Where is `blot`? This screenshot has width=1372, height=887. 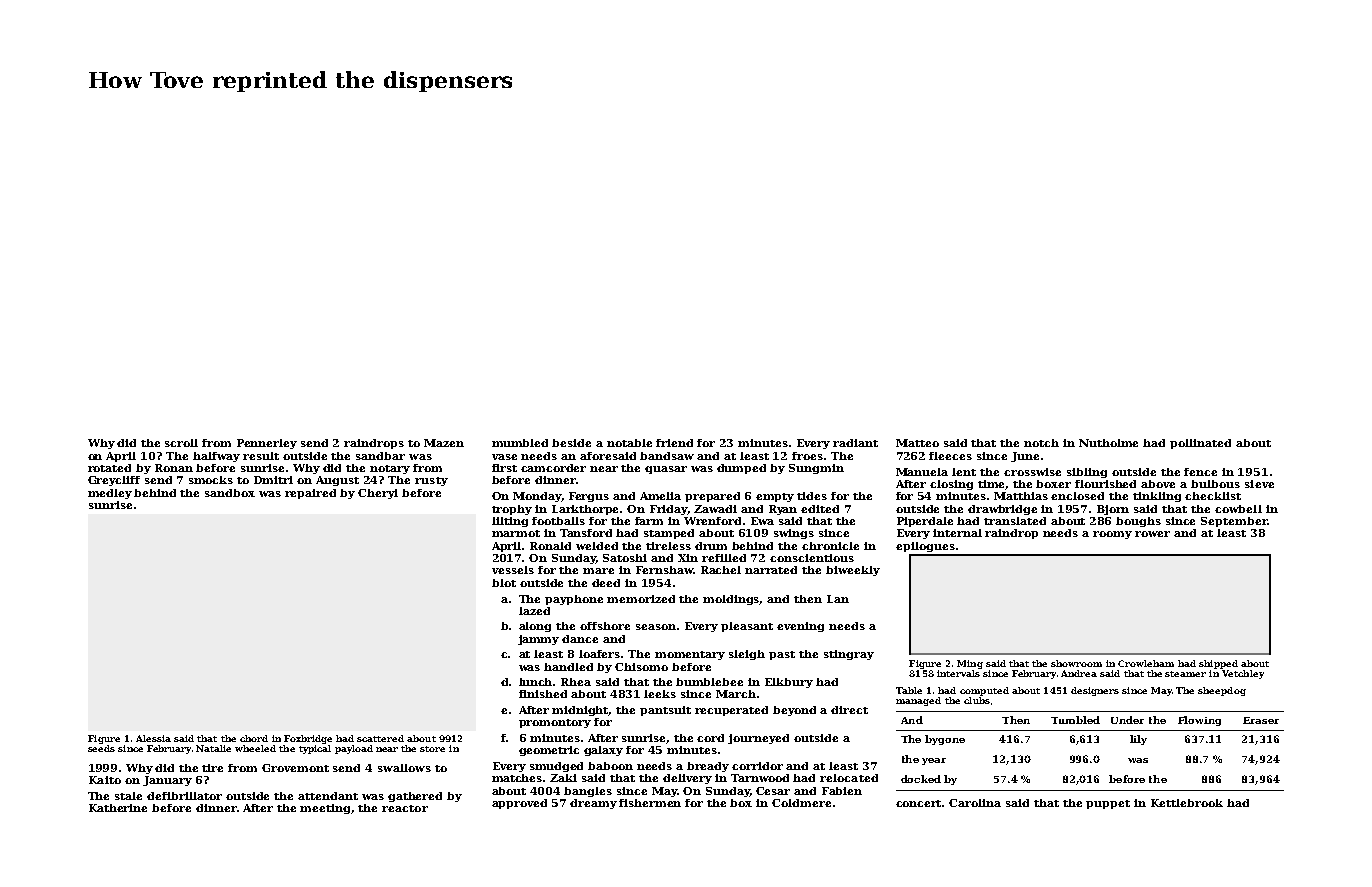
blot is located at coordinates (504, 583).
